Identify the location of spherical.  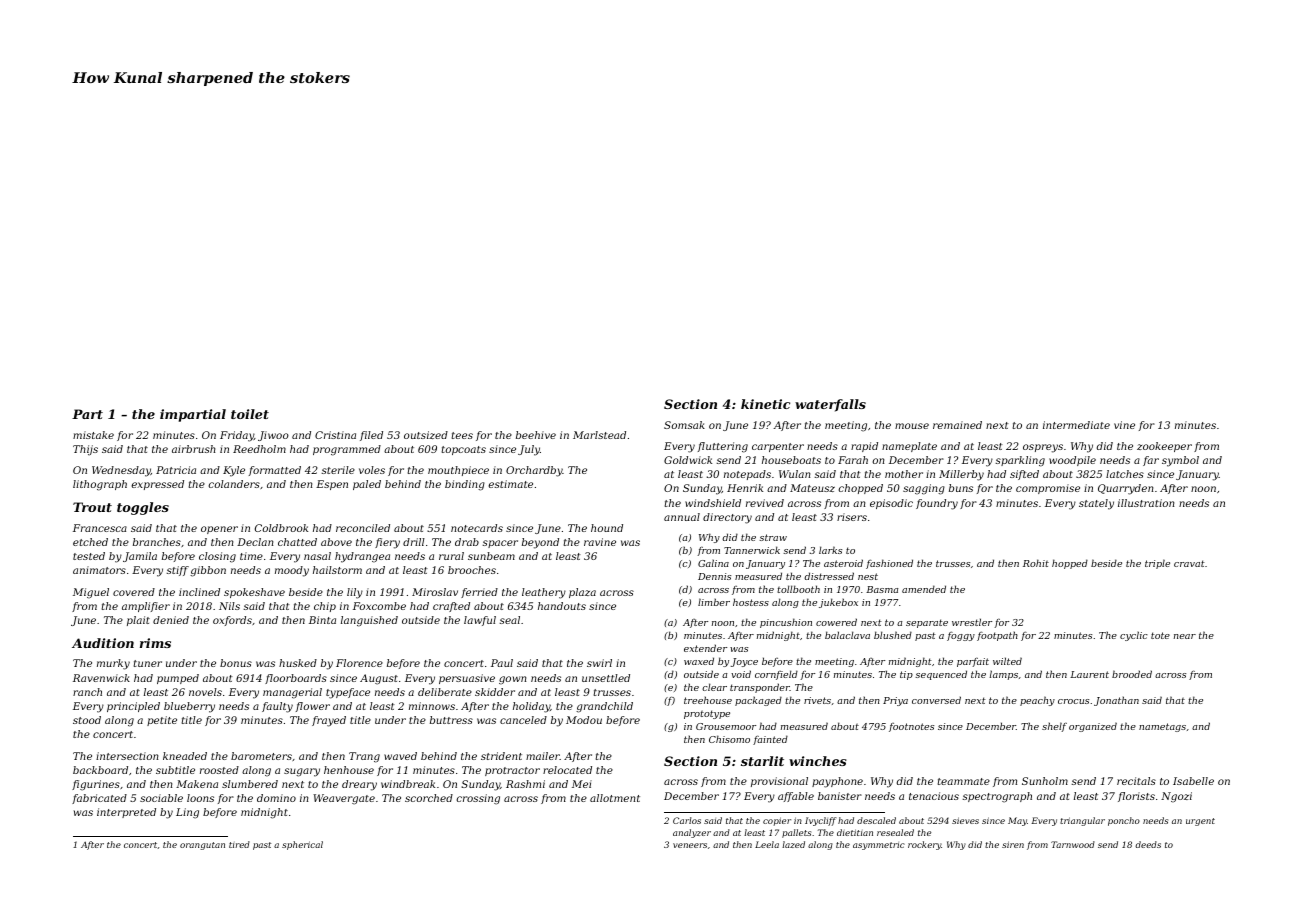
(302, 845).
